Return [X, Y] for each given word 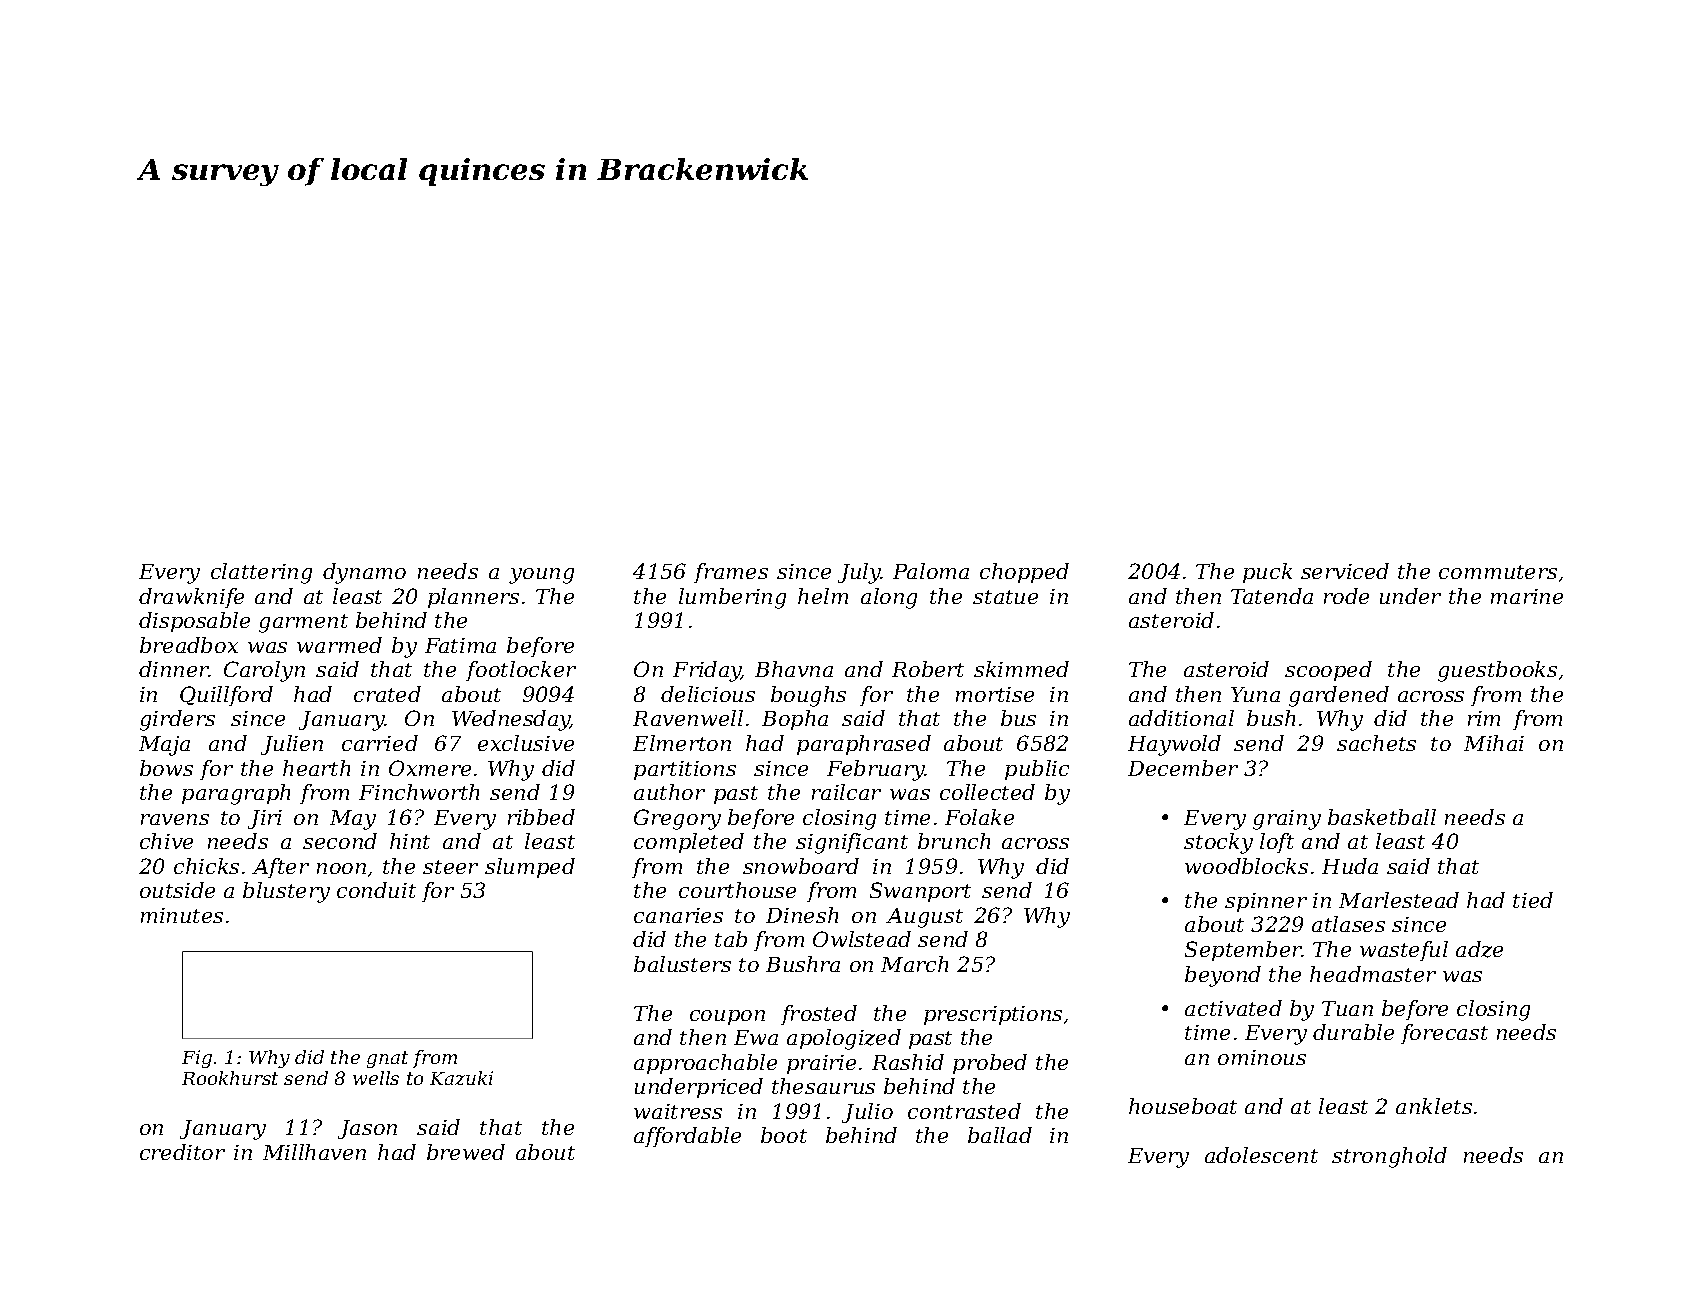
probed [990, 1064]
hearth [316, 768]
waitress [678, 1111]
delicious [708, 694]
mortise [995, 694]
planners [473, 598]
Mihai [1494, 743]
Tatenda [1272, 596]
